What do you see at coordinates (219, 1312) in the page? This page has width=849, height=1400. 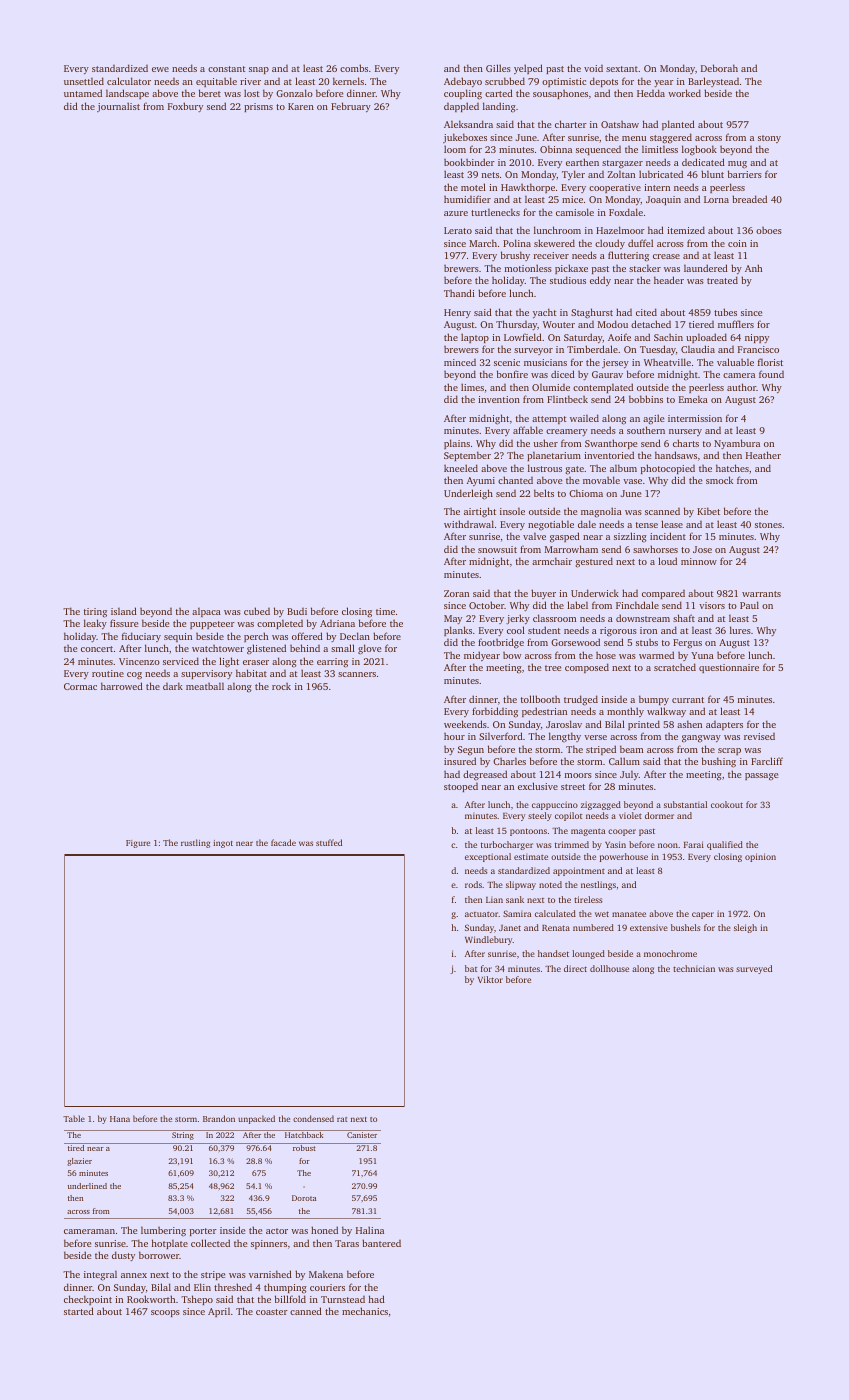 I see `April` at bounding box center [219, 1312].
